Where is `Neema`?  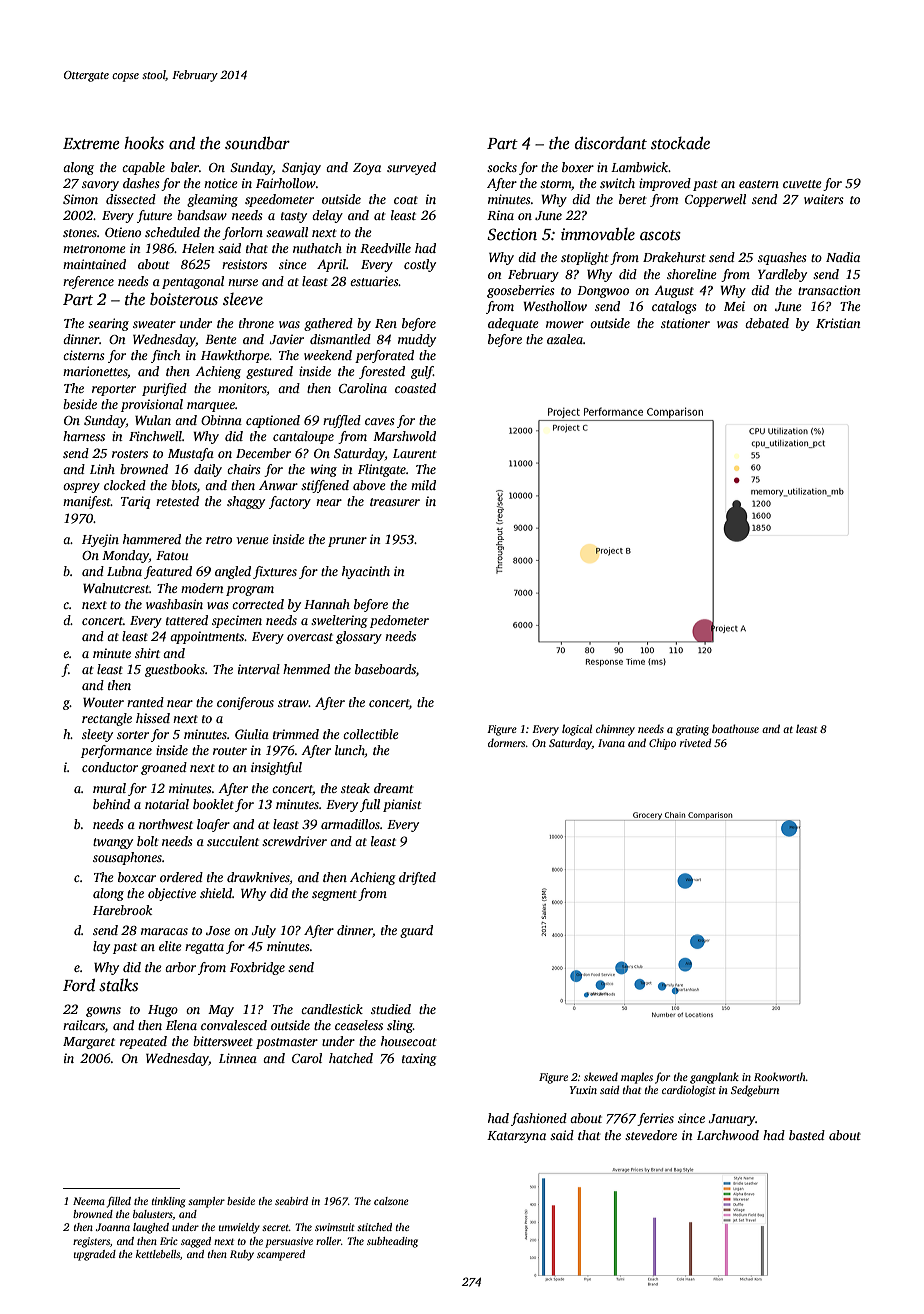 Neema is located at coordinates (89, 1201).
